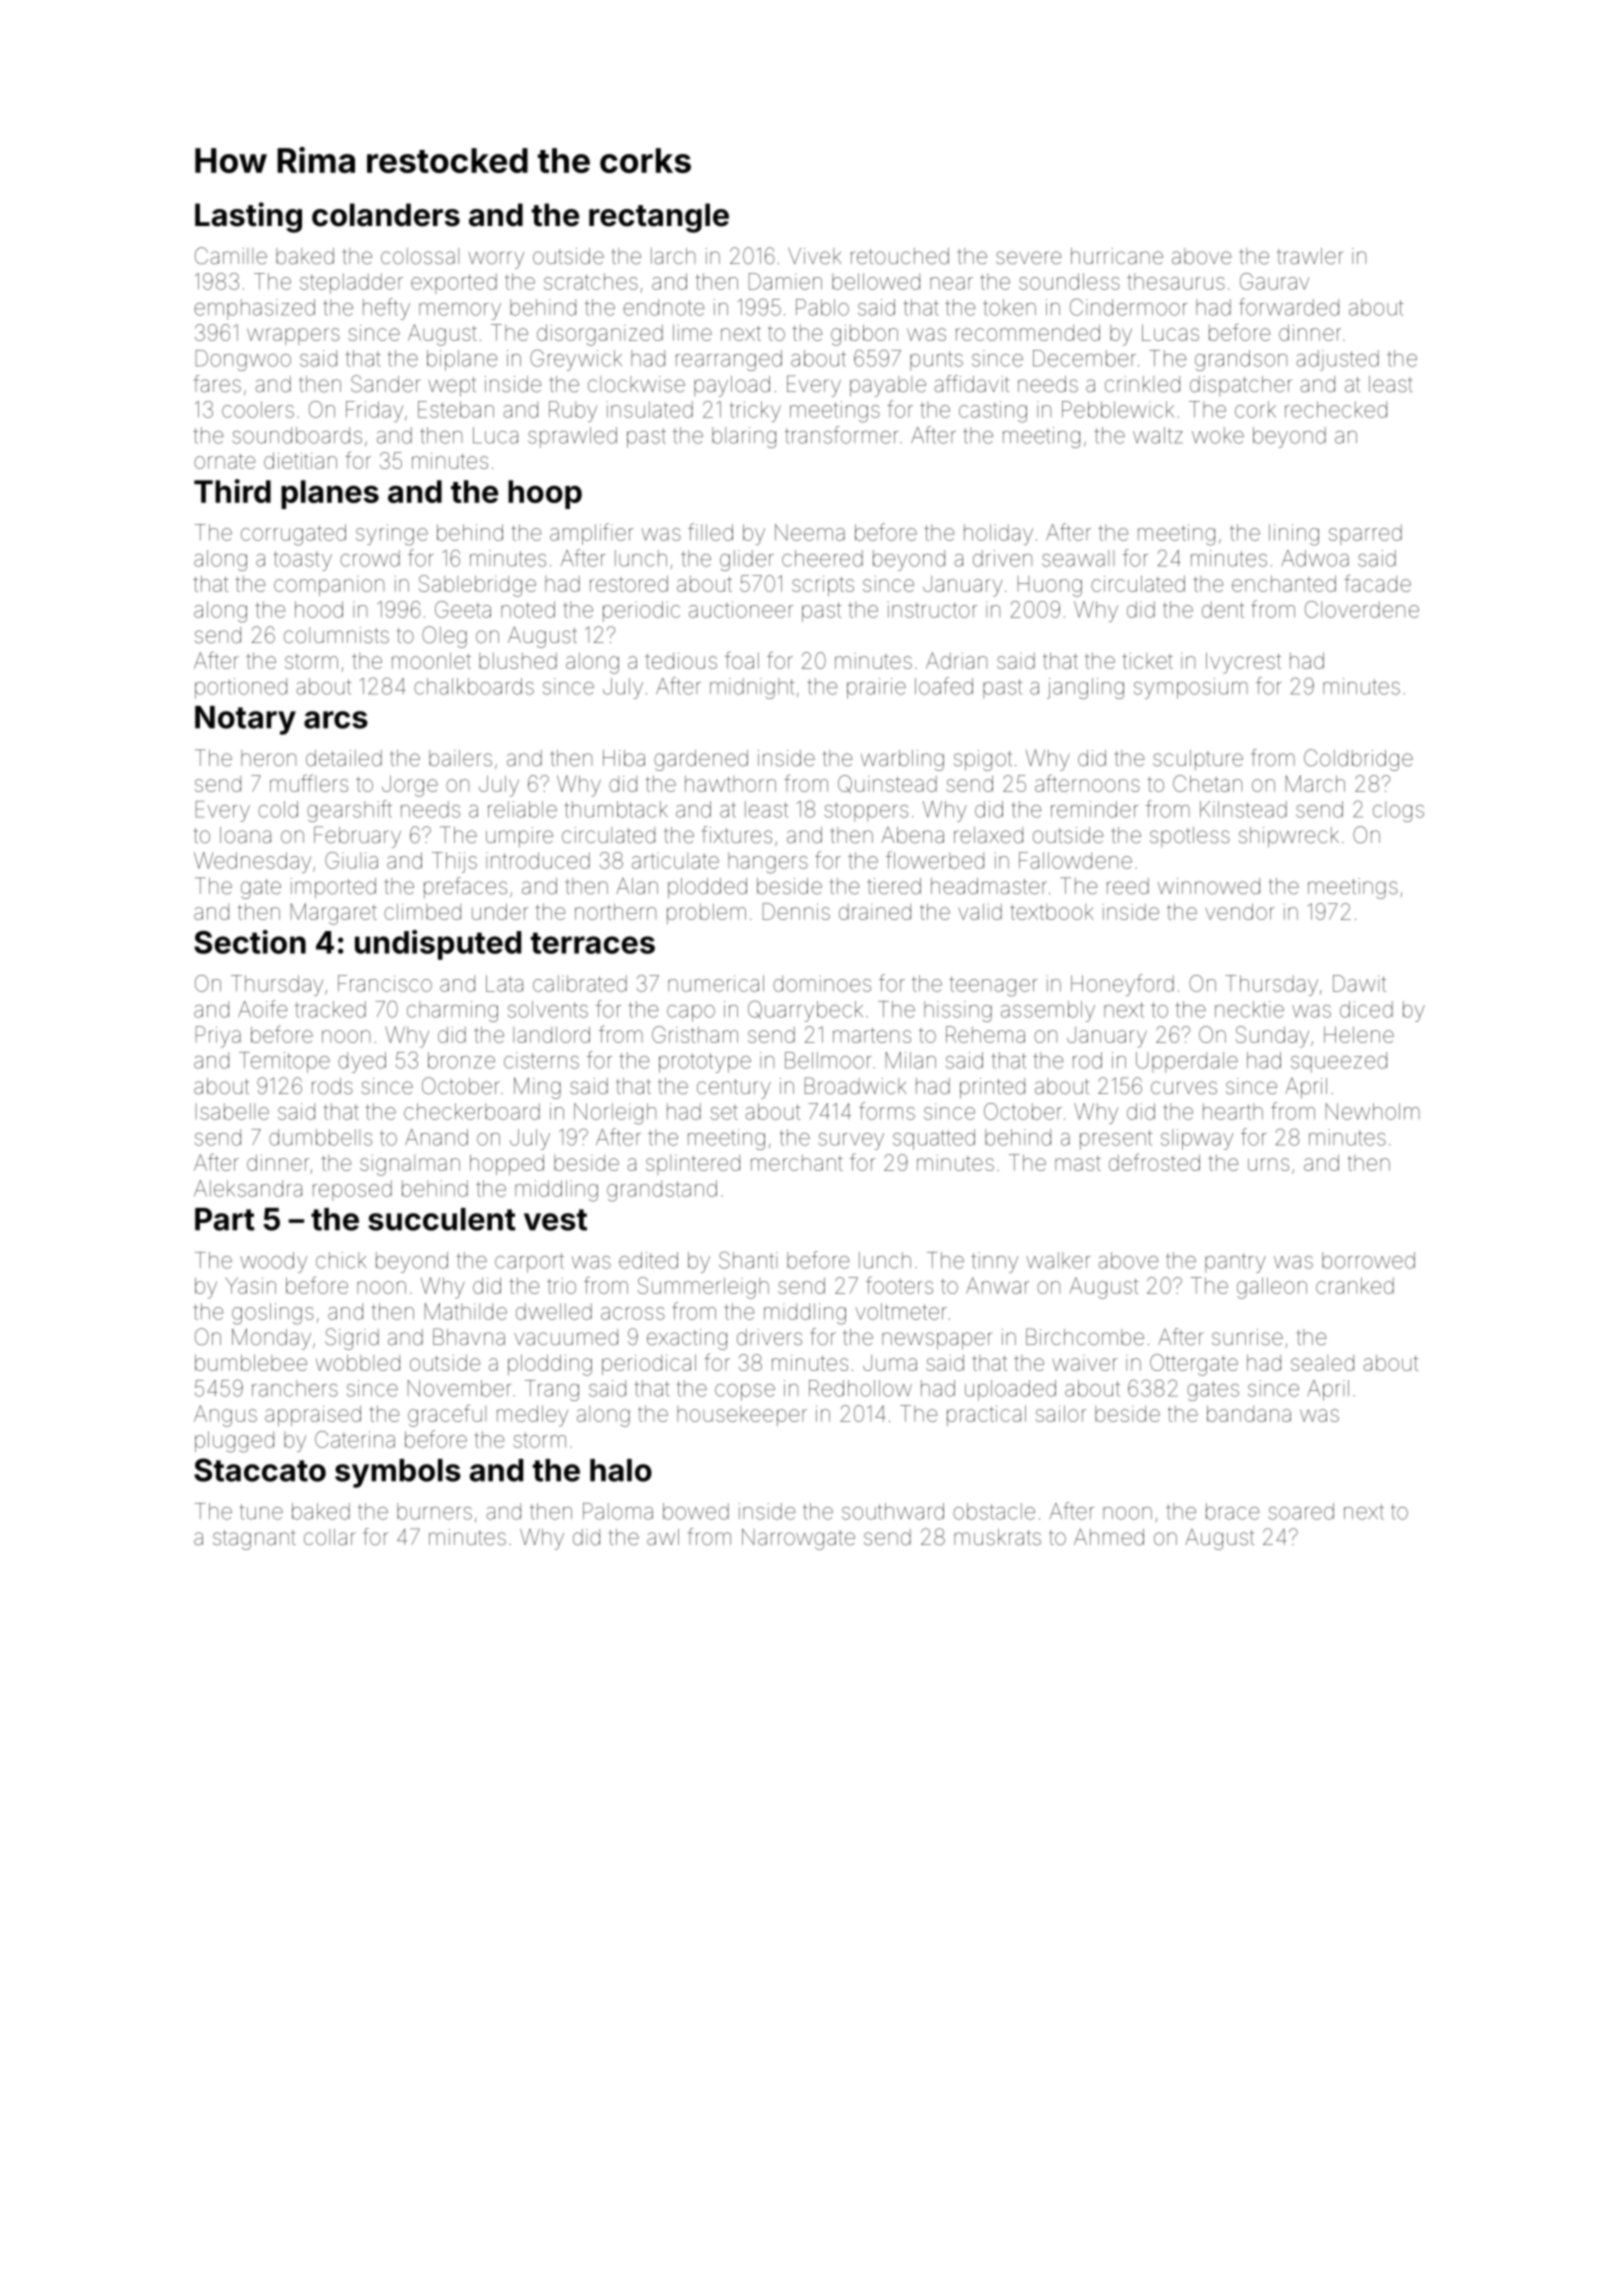 Image resolution: width=1620 pixels, height=2292 pixels. What do you see at coordinates (841, 435) in the image?
I see `transformer` at bounding box center [841, 435].
